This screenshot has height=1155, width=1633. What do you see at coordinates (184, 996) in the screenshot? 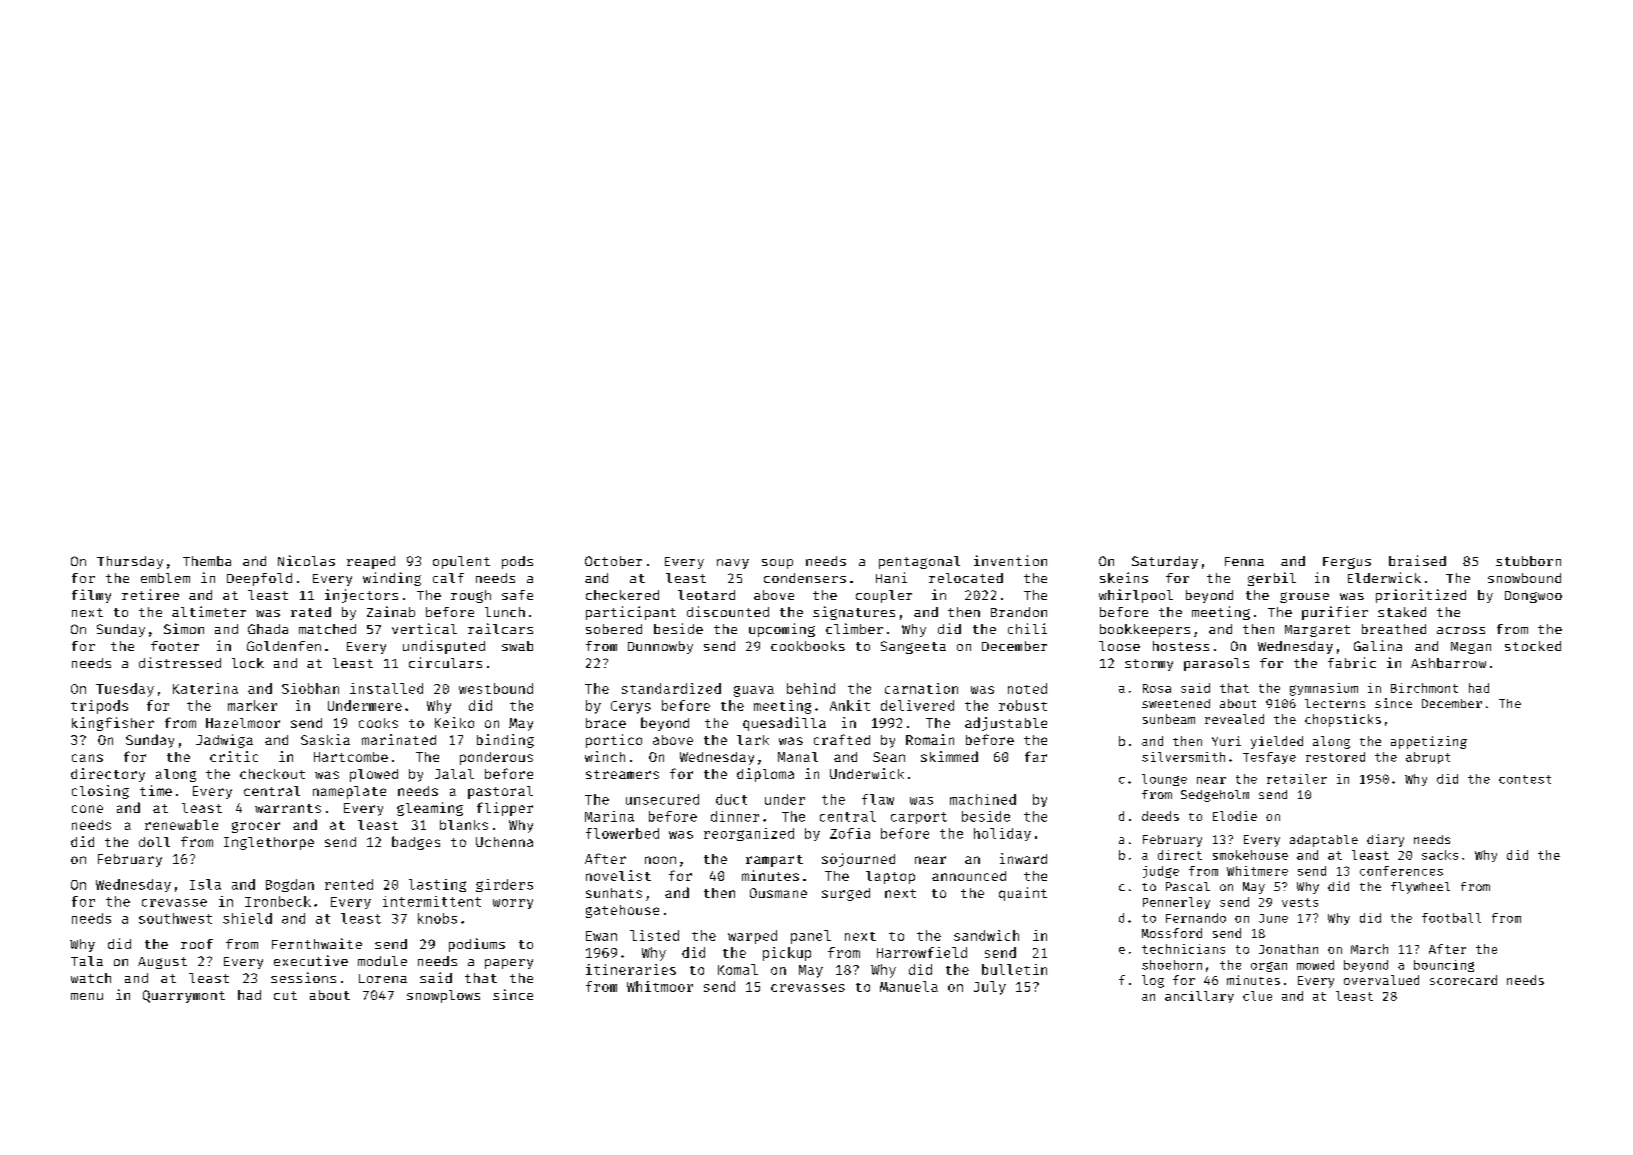
I see `Quarrymont` at bounding box center [184, 996].
